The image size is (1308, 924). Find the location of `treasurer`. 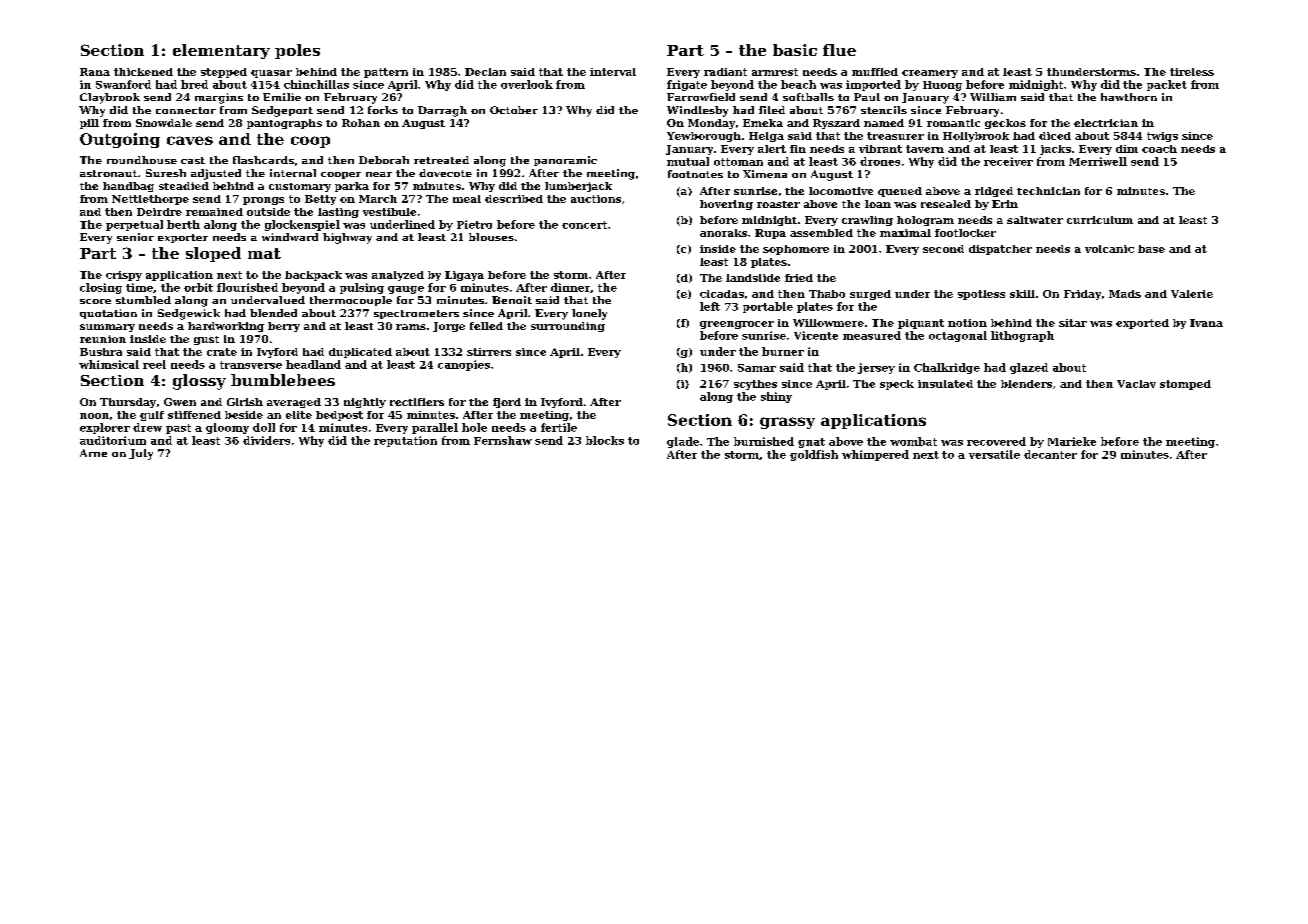

treasurer is located at coordinates (895, 136).
